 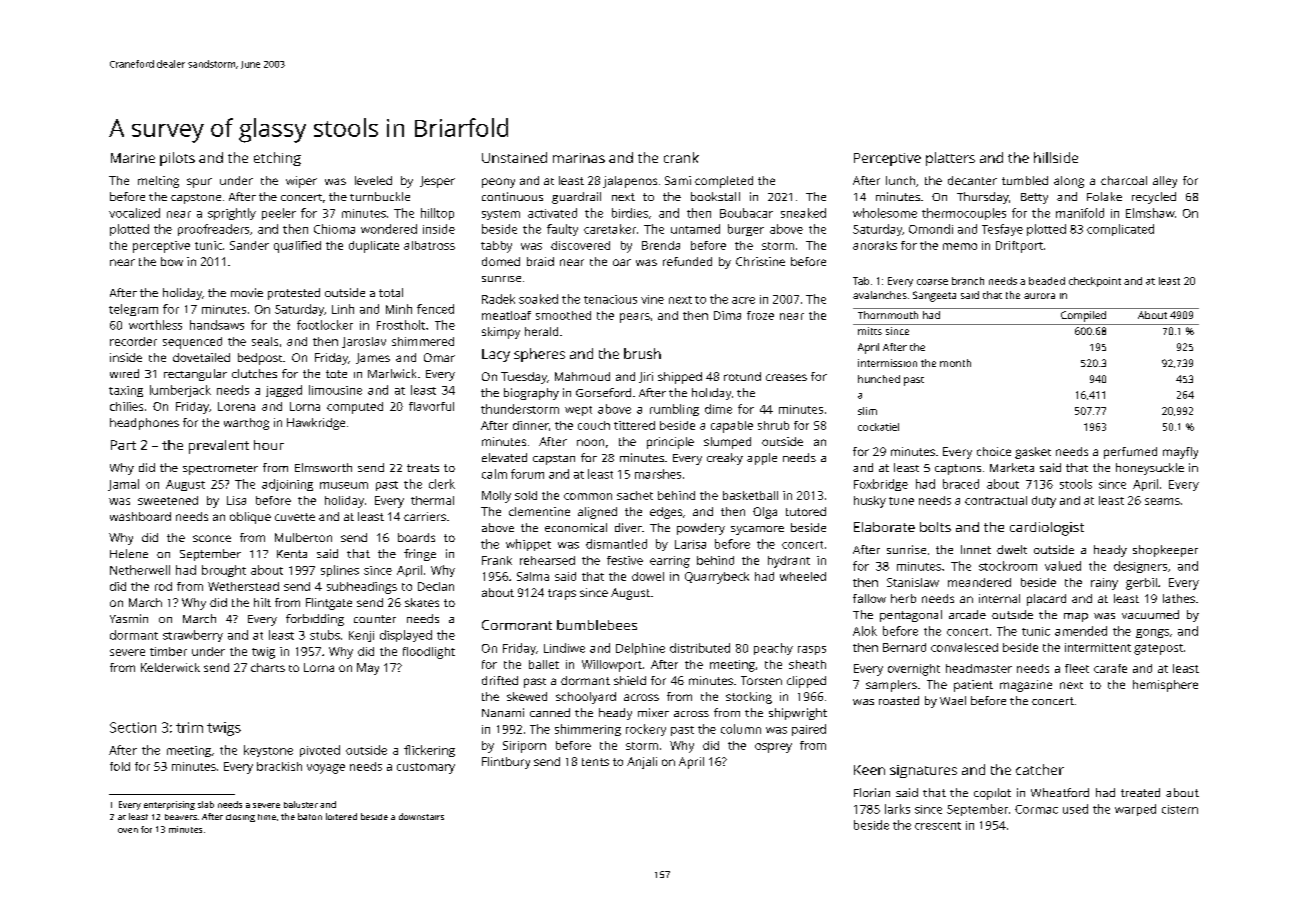 What do you see at coordinates (336, 374) in the screenshot?
I see `tote` at bounding box center [336, 374].
